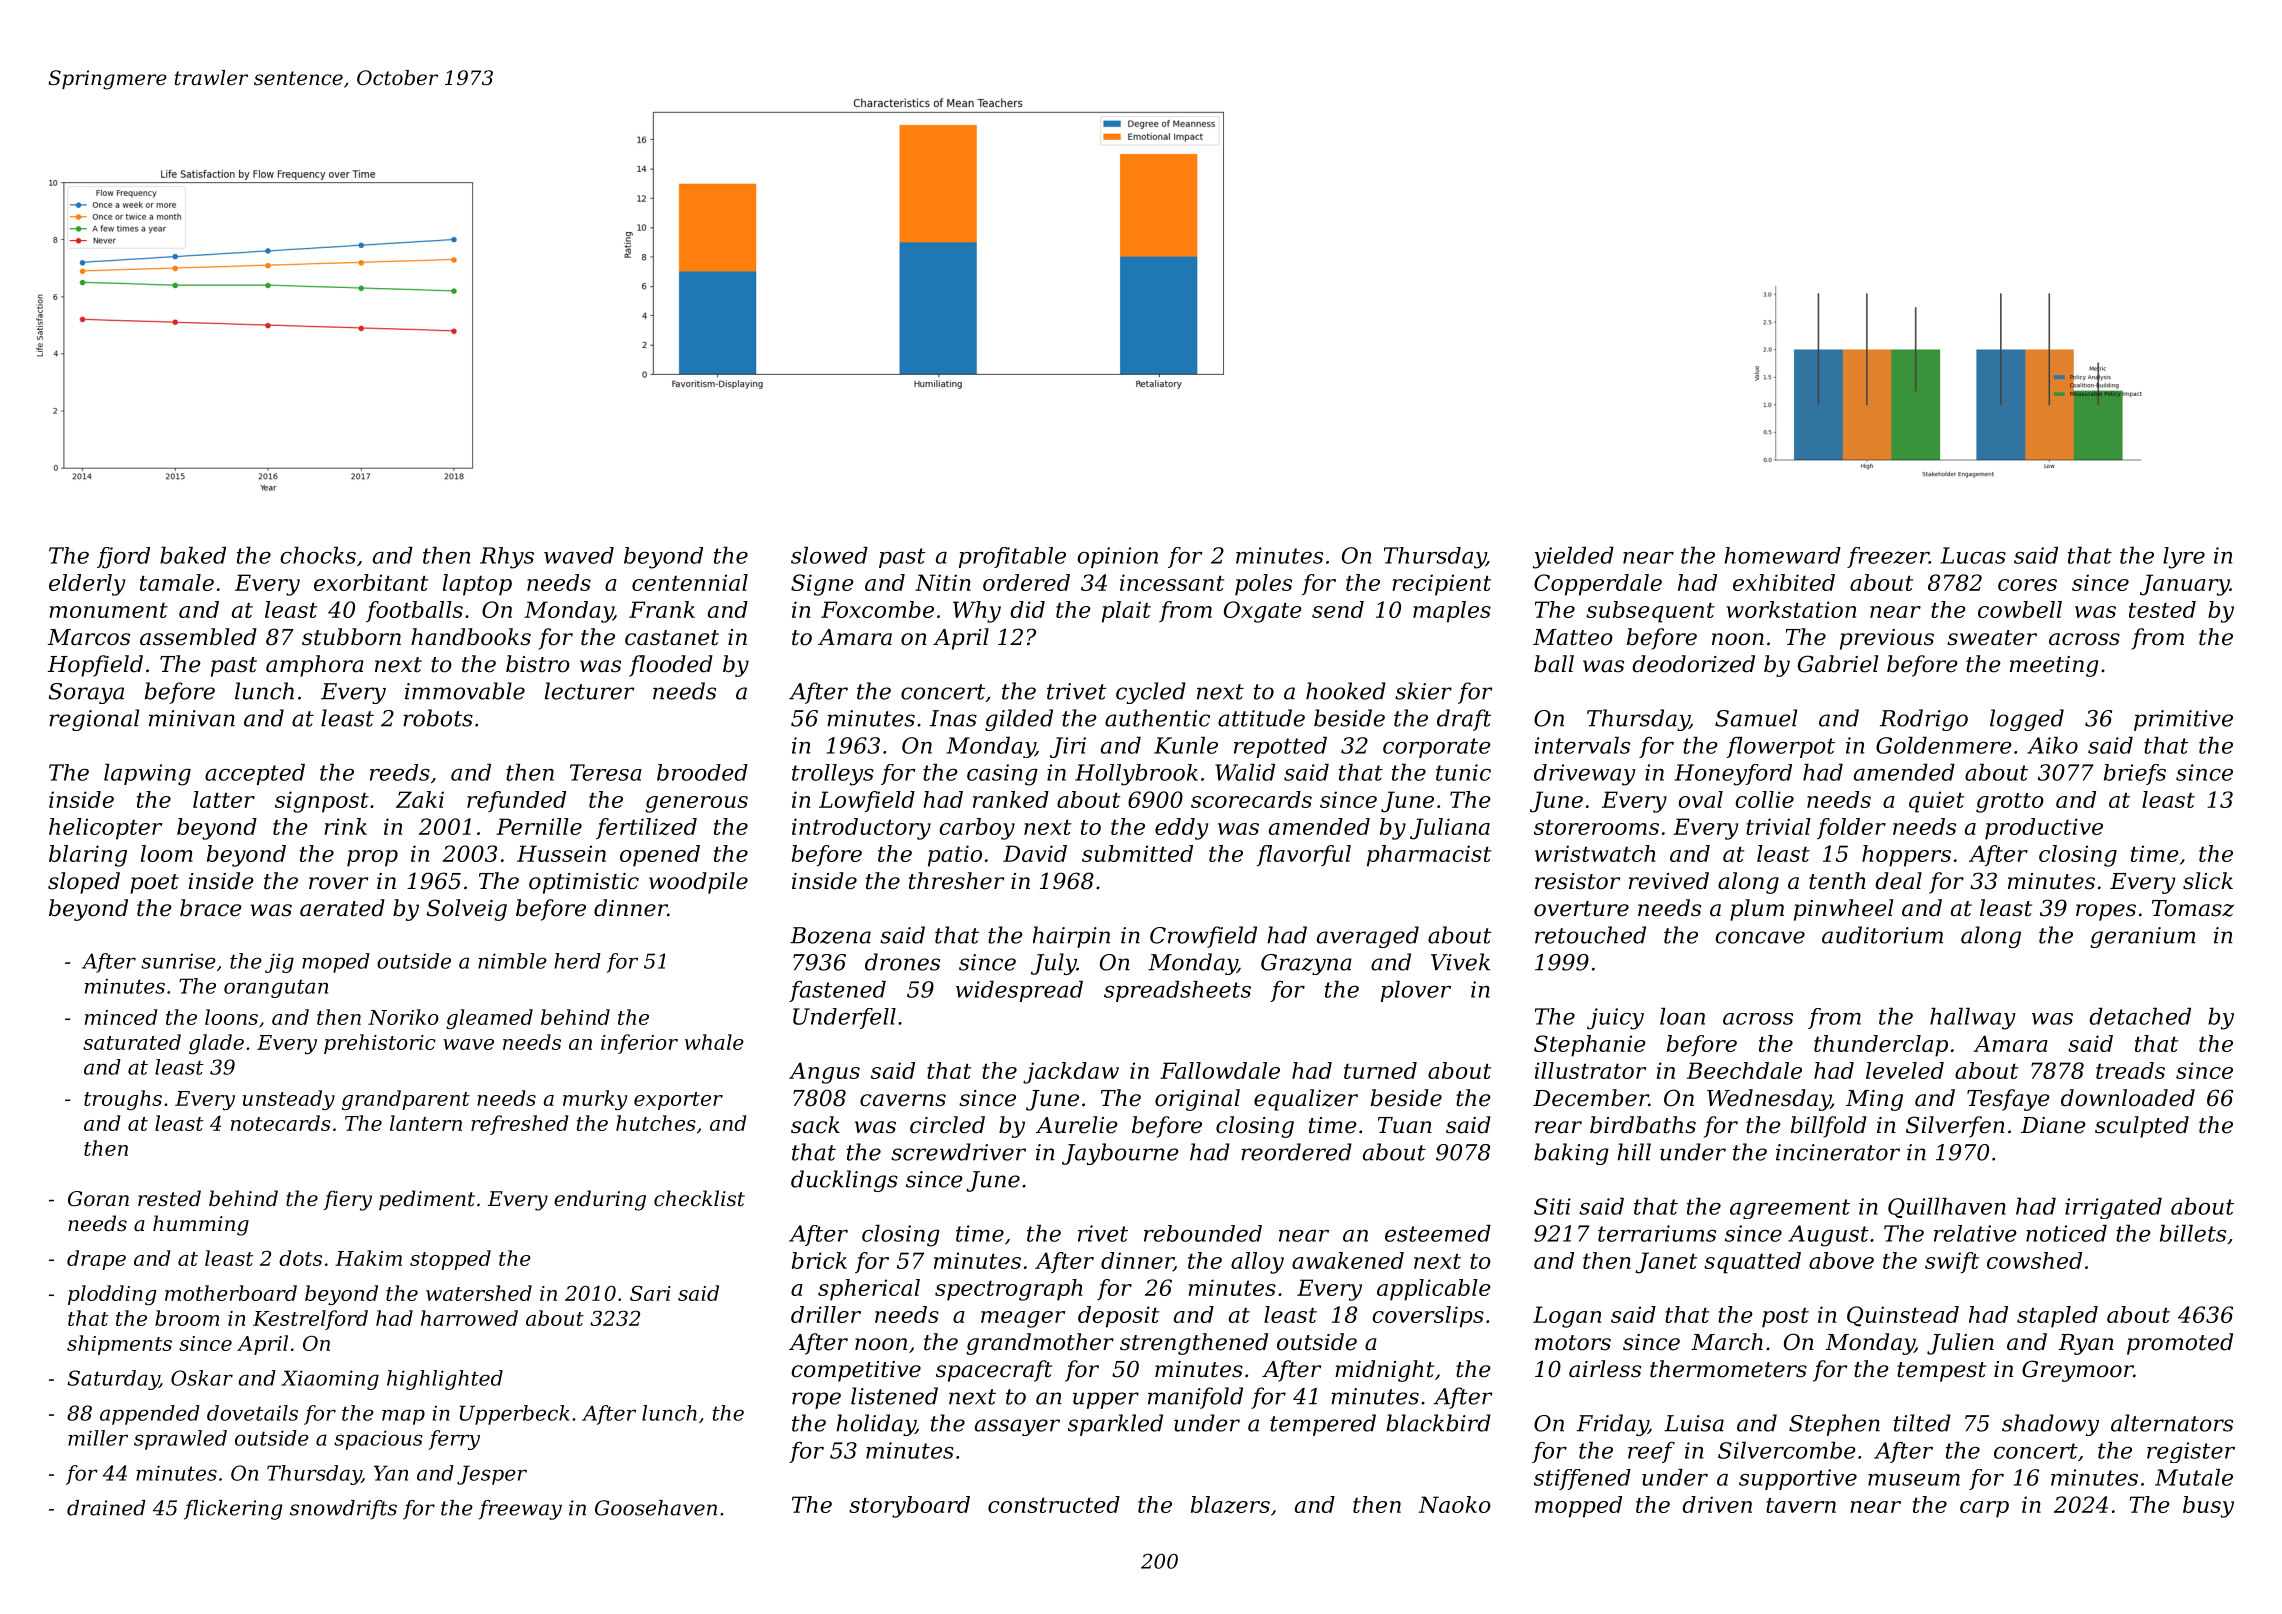 The height and width of the screenshot is (1614, 2282). I want to click on prehistoric, so click(380, 1044).
